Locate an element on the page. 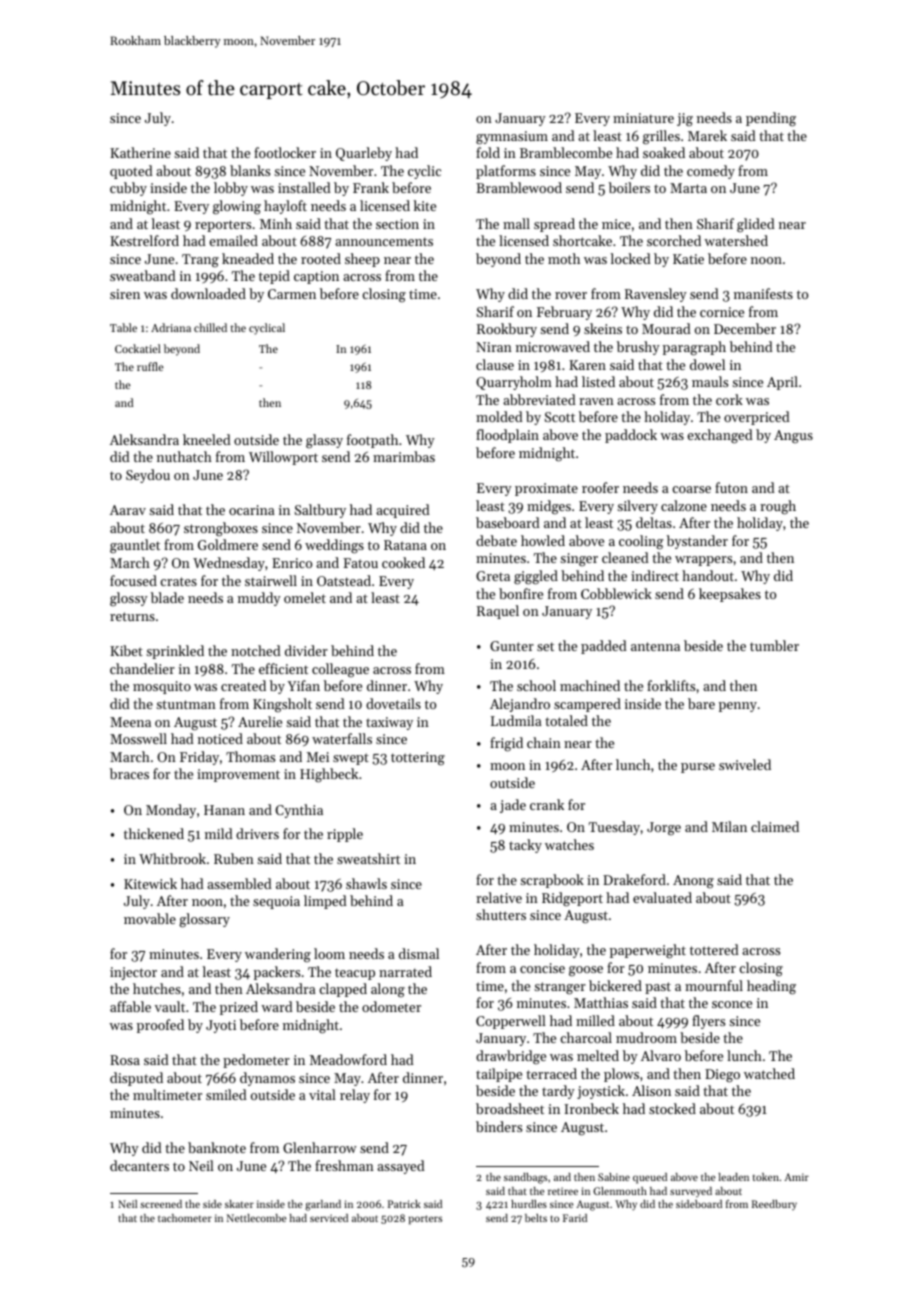  Nettlecombe is located at coordinates (257, 1218).
